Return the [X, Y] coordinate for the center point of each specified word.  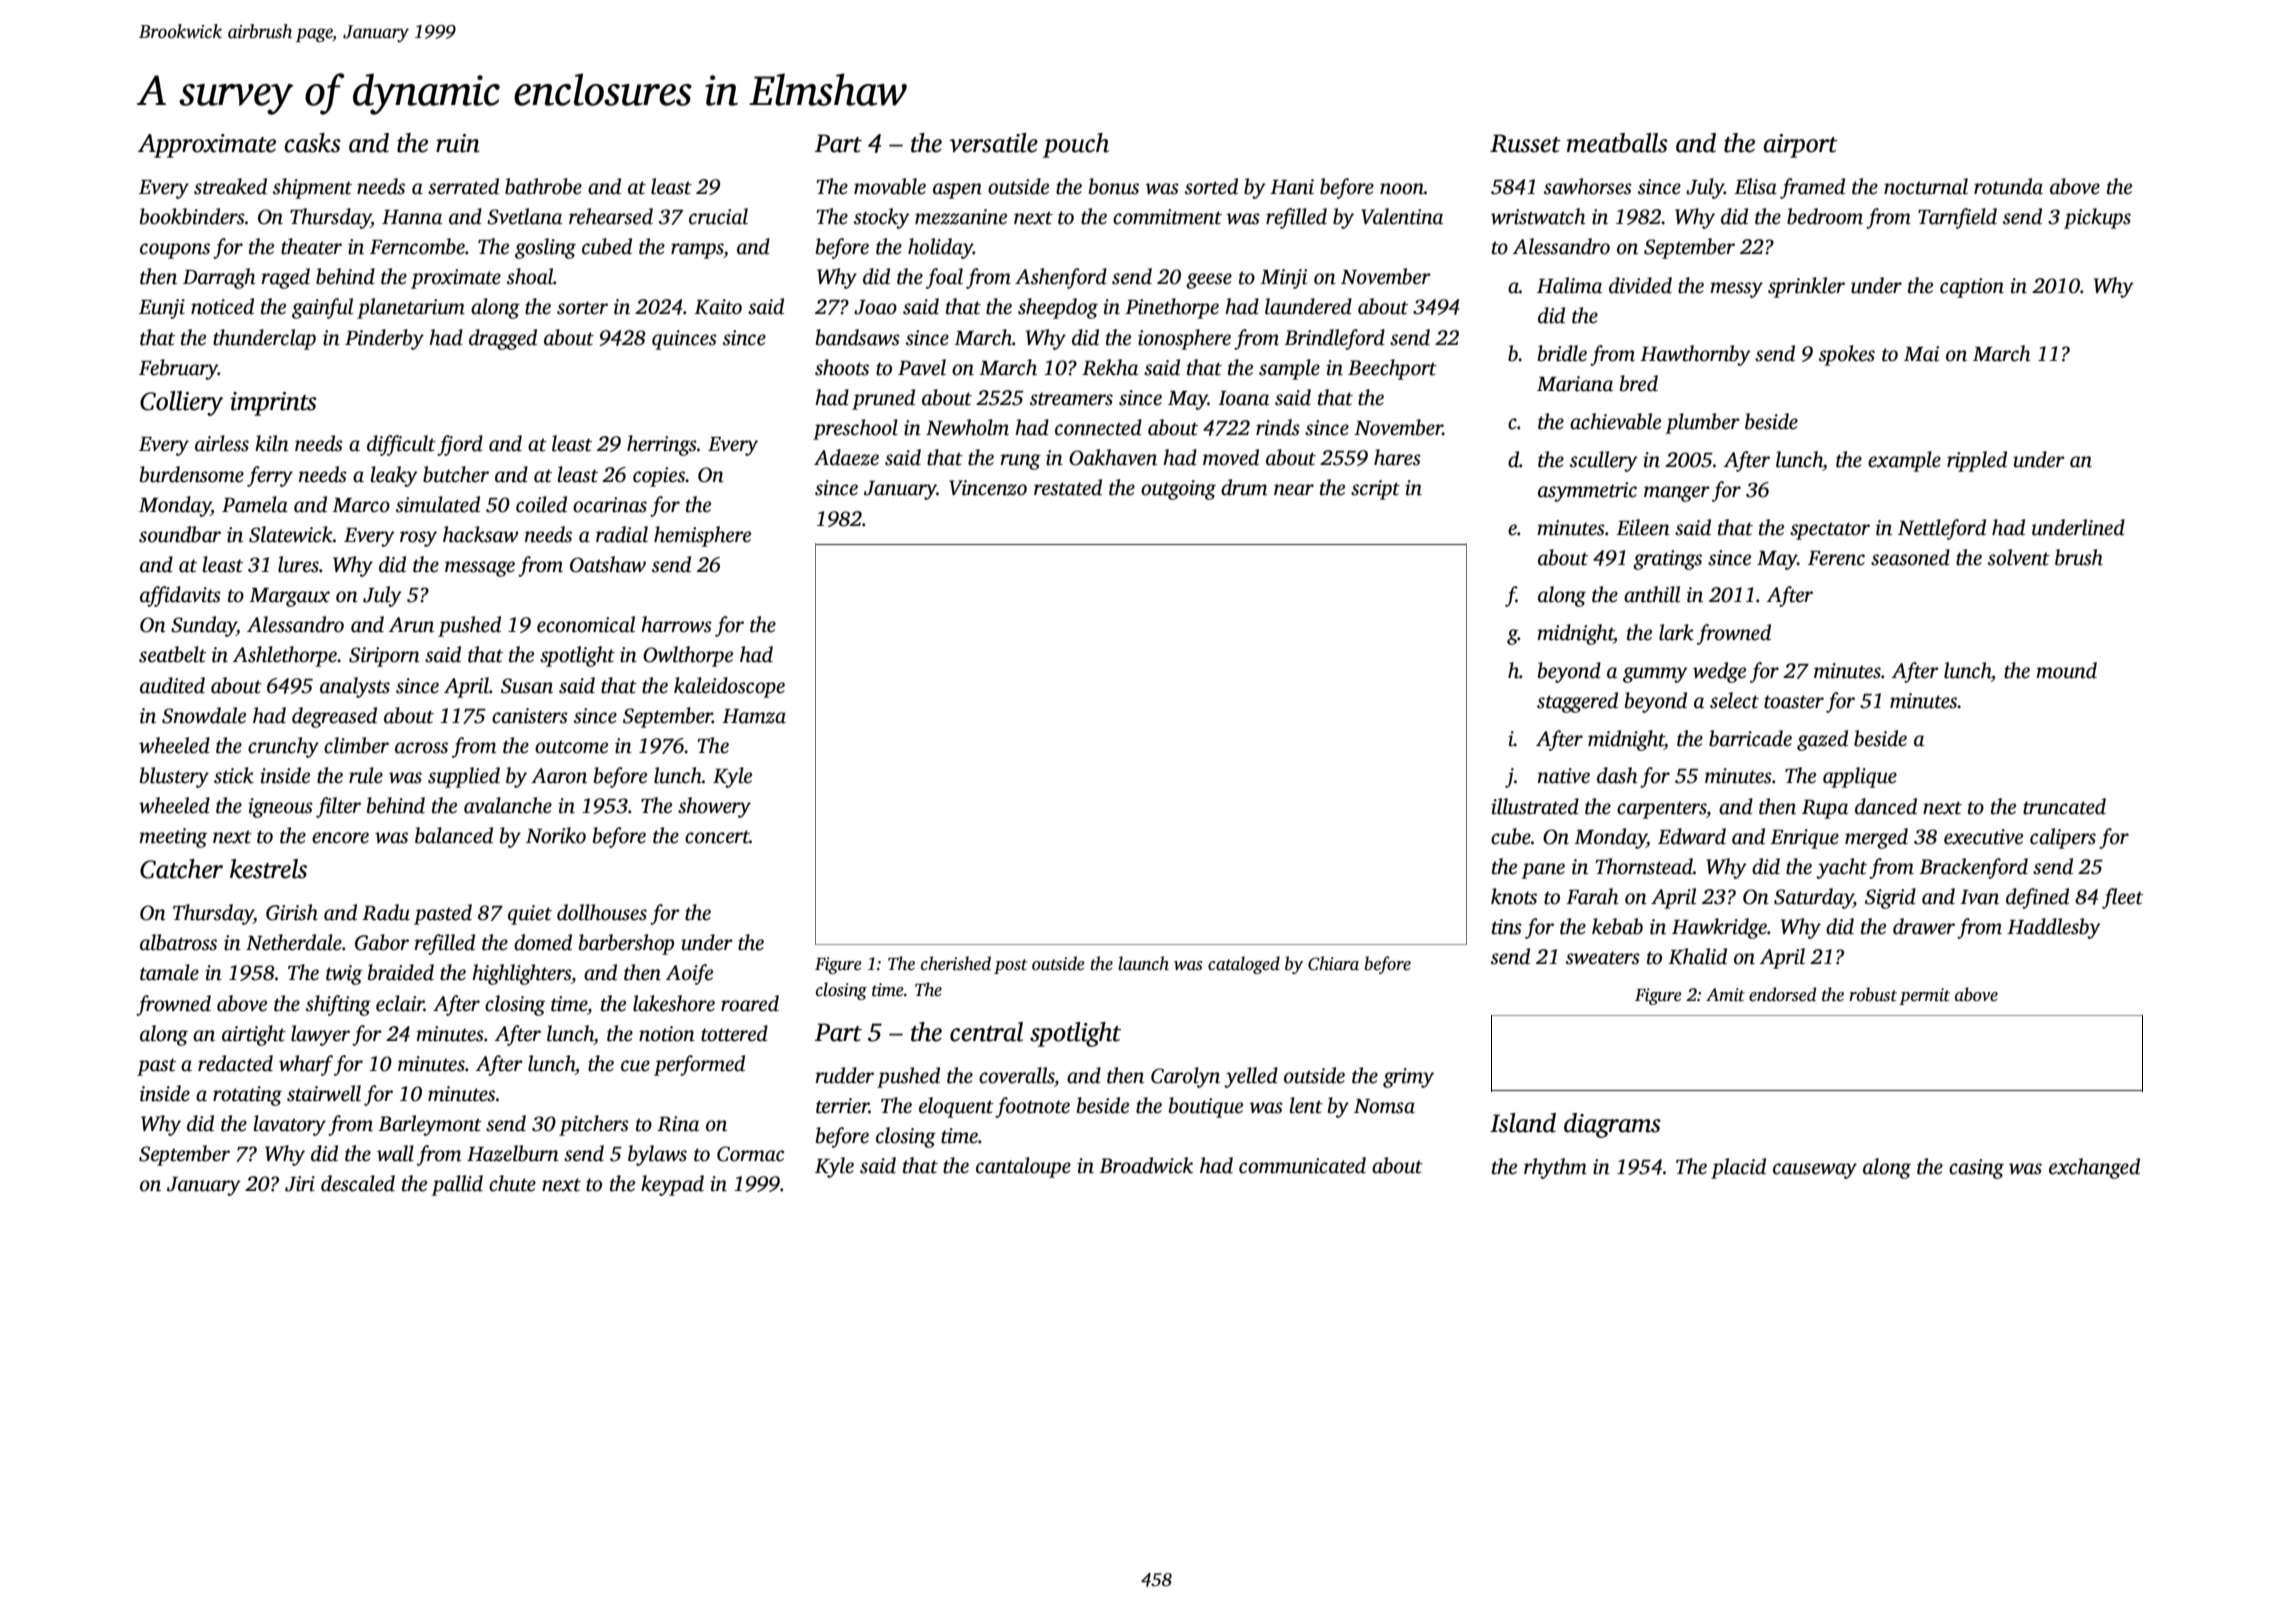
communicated [1302, 1165]
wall [395, 1153]
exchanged [2094, 1168]
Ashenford [1061, 278]
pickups [2097, 218]
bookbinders [192, 216]
